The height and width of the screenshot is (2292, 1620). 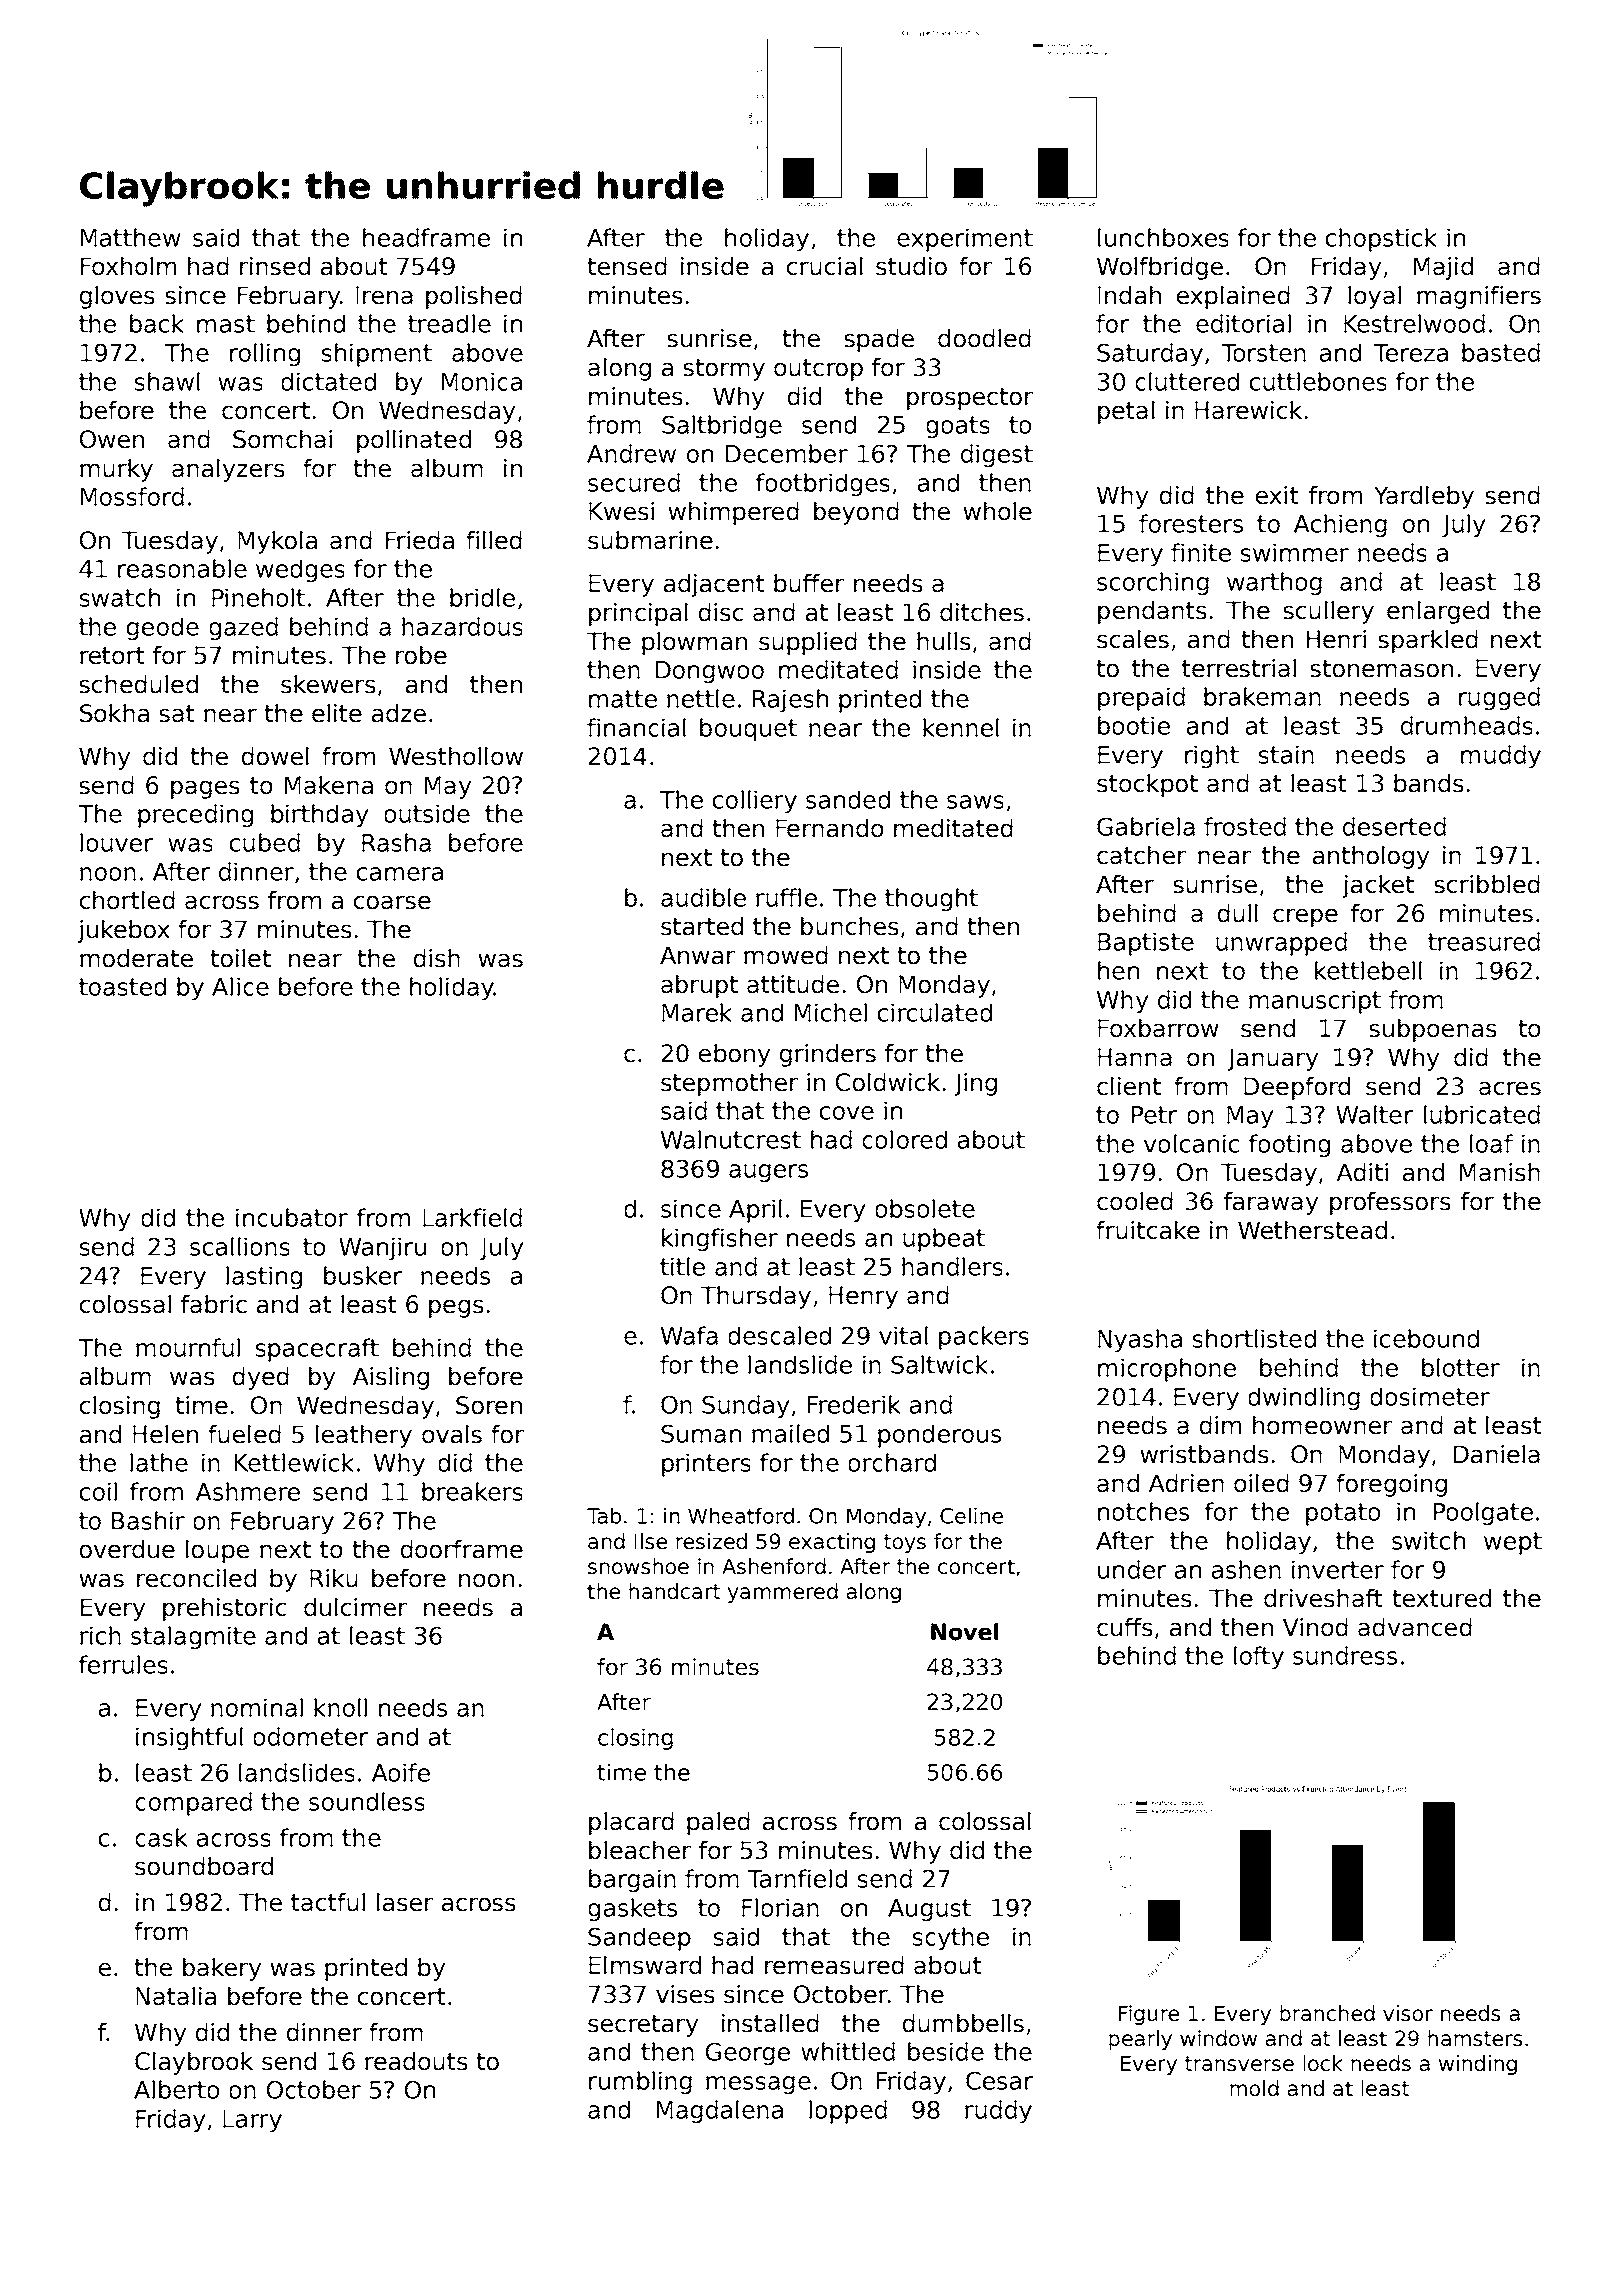 I want to click on Alberto, so click(x=177, y=2089).
